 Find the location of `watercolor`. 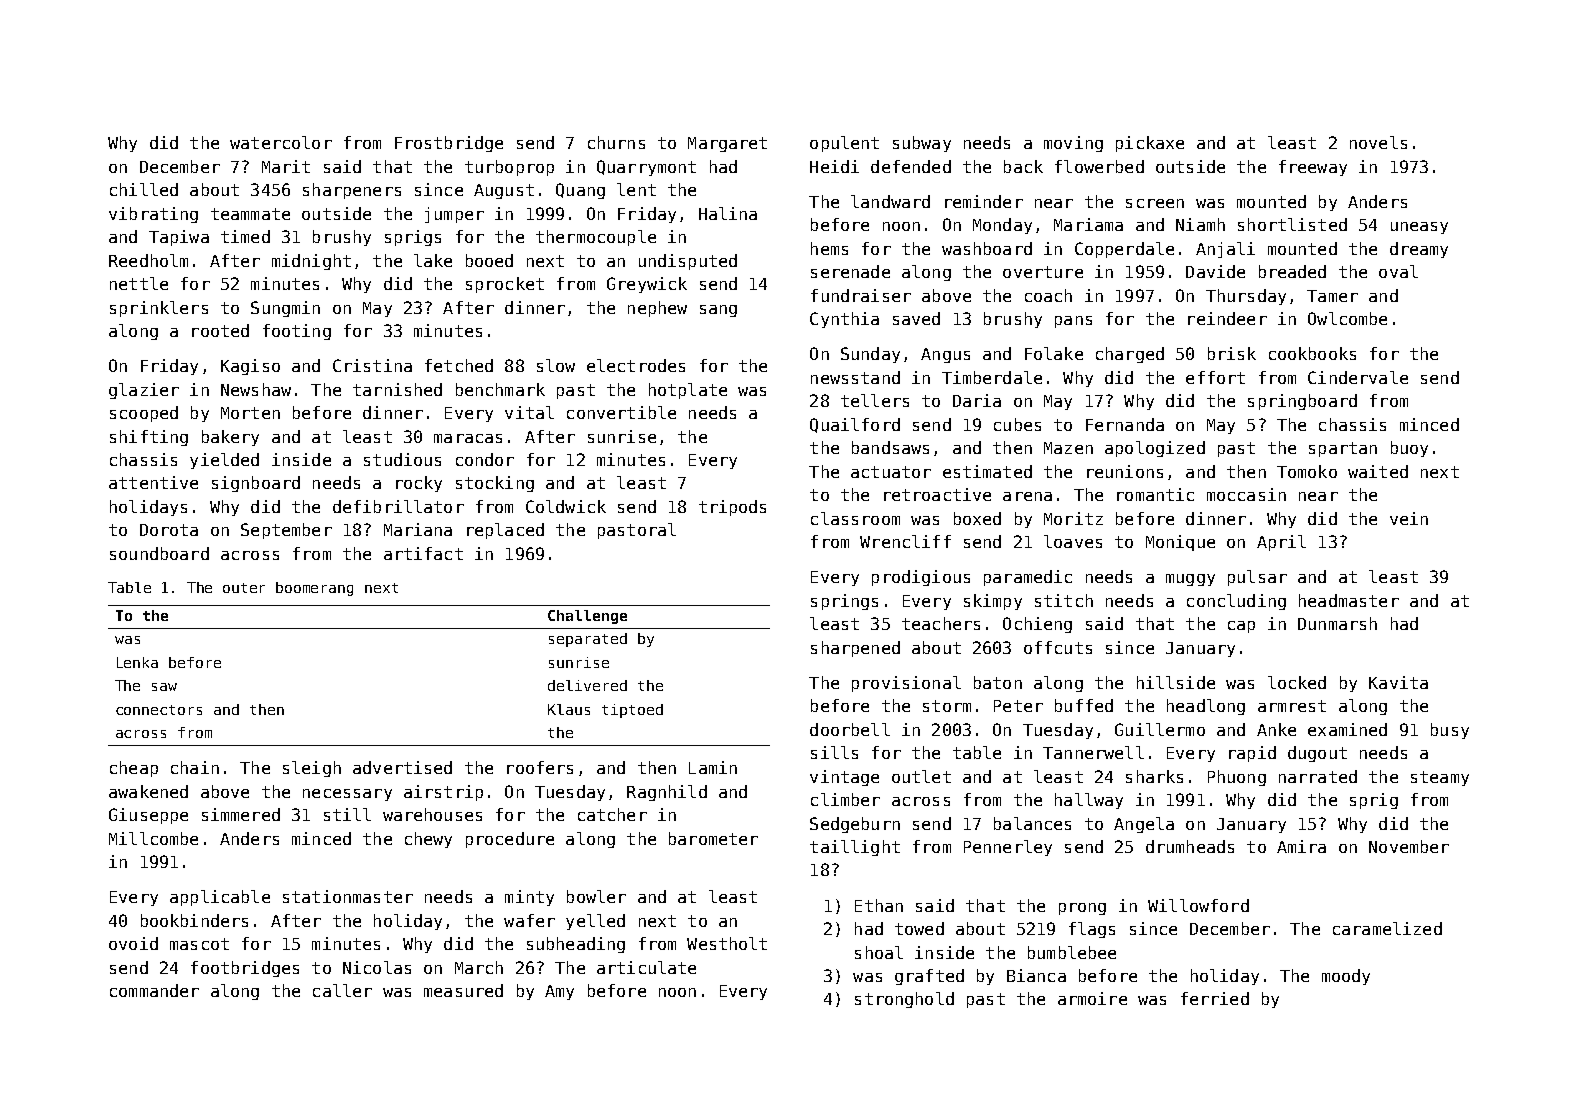

watercolor is located at coordinates (281, 142).
